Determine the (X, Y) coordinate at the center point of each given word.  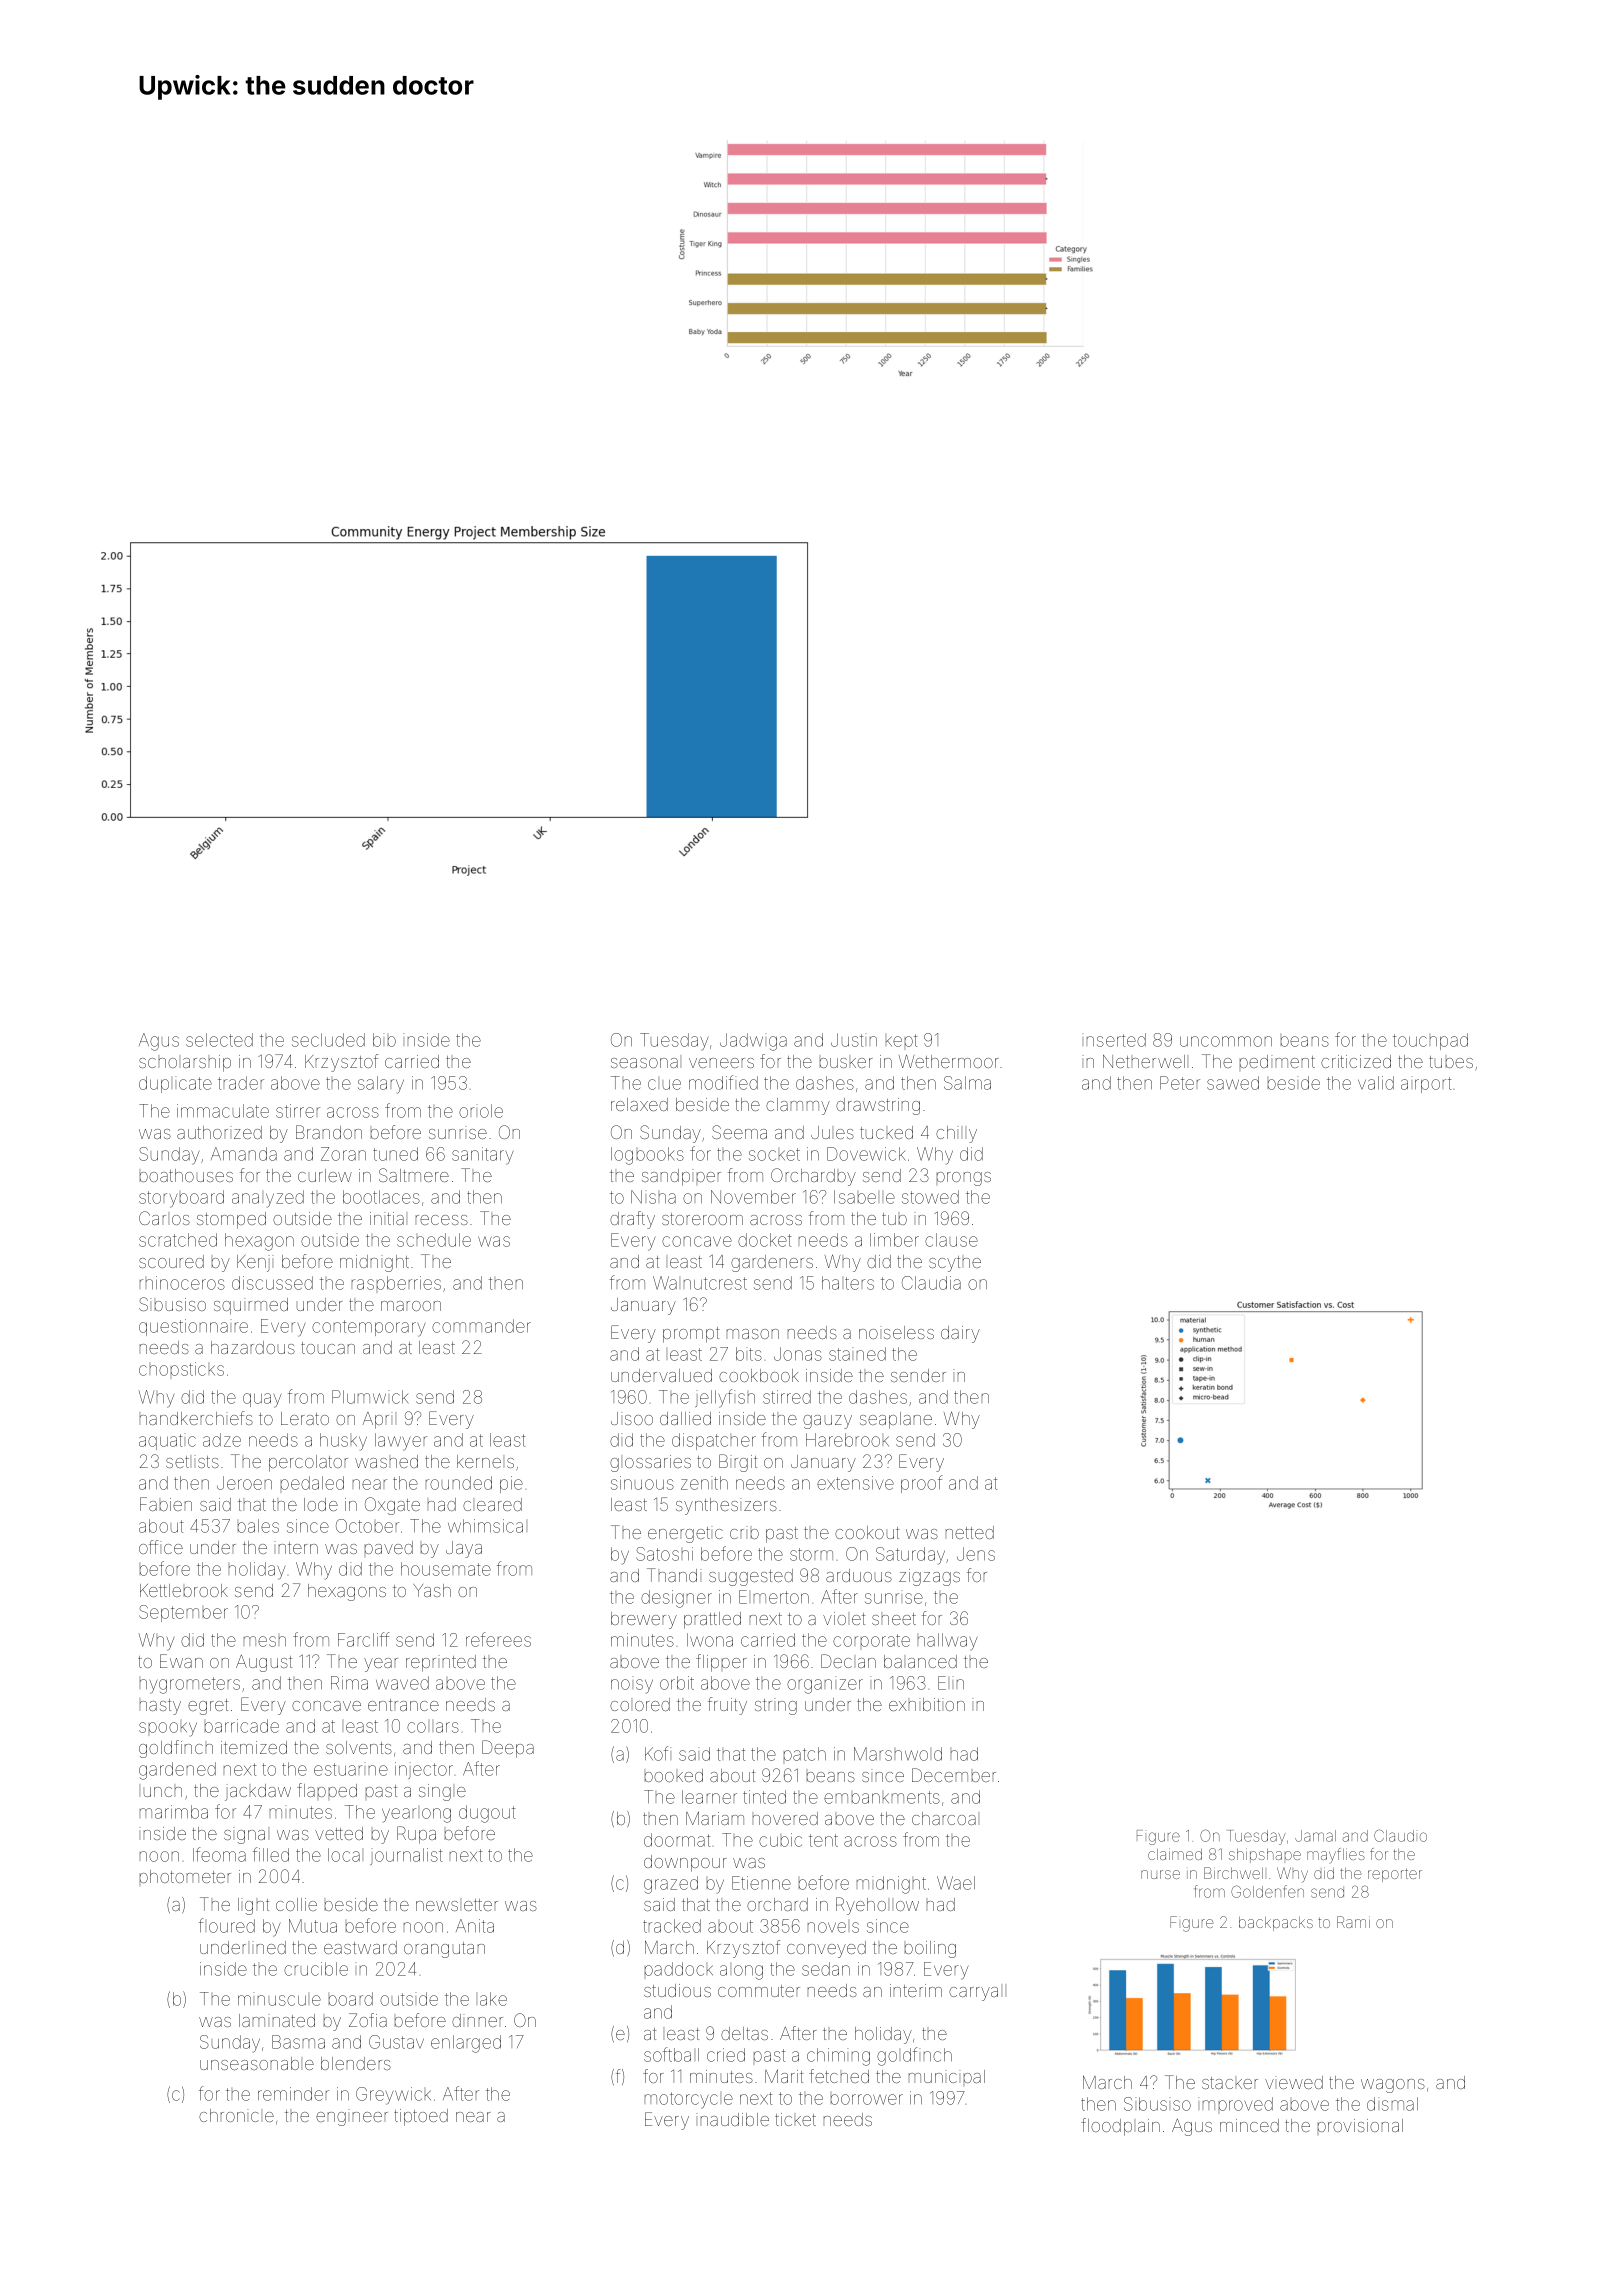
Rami (1353, 1922)
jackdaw (258, 1792)
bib (384, 1040)
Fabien (166, 1504)
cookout (867, 1532)
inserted (1114, 1040)
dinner (477, 2020)
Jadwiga (753, 1042)
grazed (671, 1885)
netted (970, 1532)
